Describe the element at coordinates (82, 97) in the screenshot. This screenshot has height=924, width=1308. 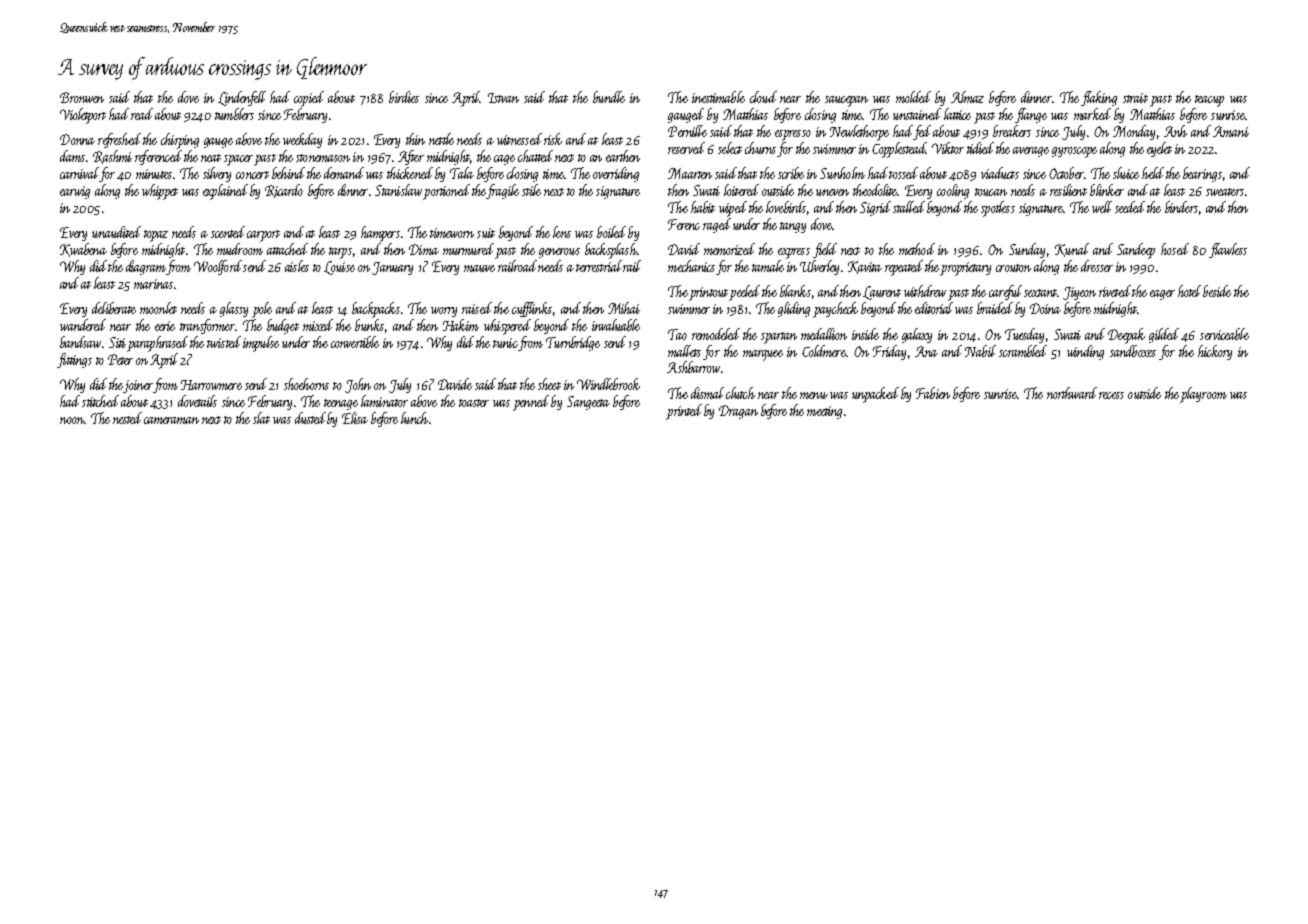
I see `Bronwen` at that location.
